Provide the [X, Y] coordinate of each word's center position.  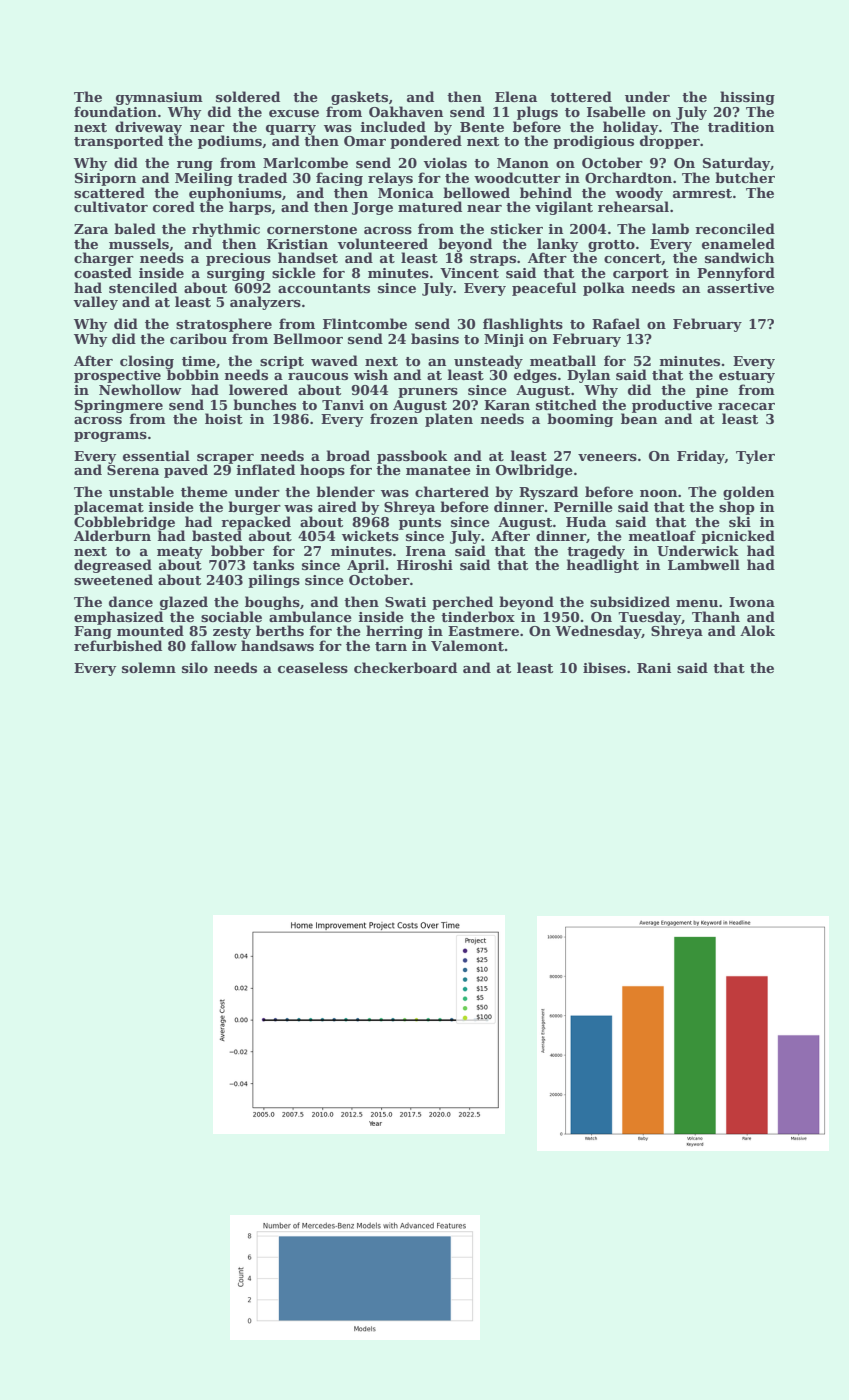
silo [195, 667]
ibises [604, 667]
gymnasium [159, 98]
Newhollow [140, 389]
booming [580, 420]
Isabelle [616, 111]
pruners [428, 393]
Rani [654, 668]
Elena [516, 96]
